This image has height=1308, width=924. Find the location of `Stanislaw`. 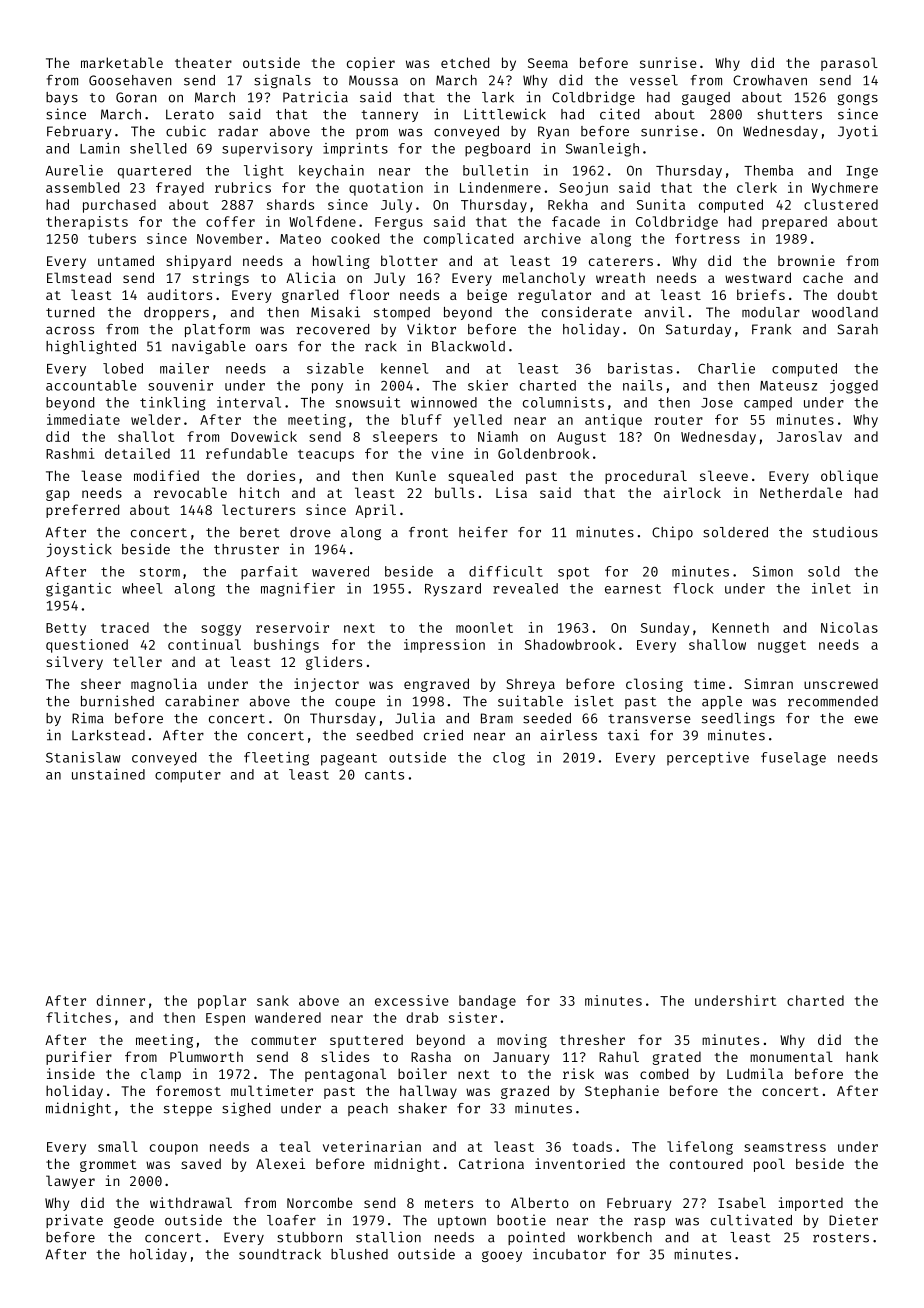

Stanislaw is located at coordinates (83, 757).
